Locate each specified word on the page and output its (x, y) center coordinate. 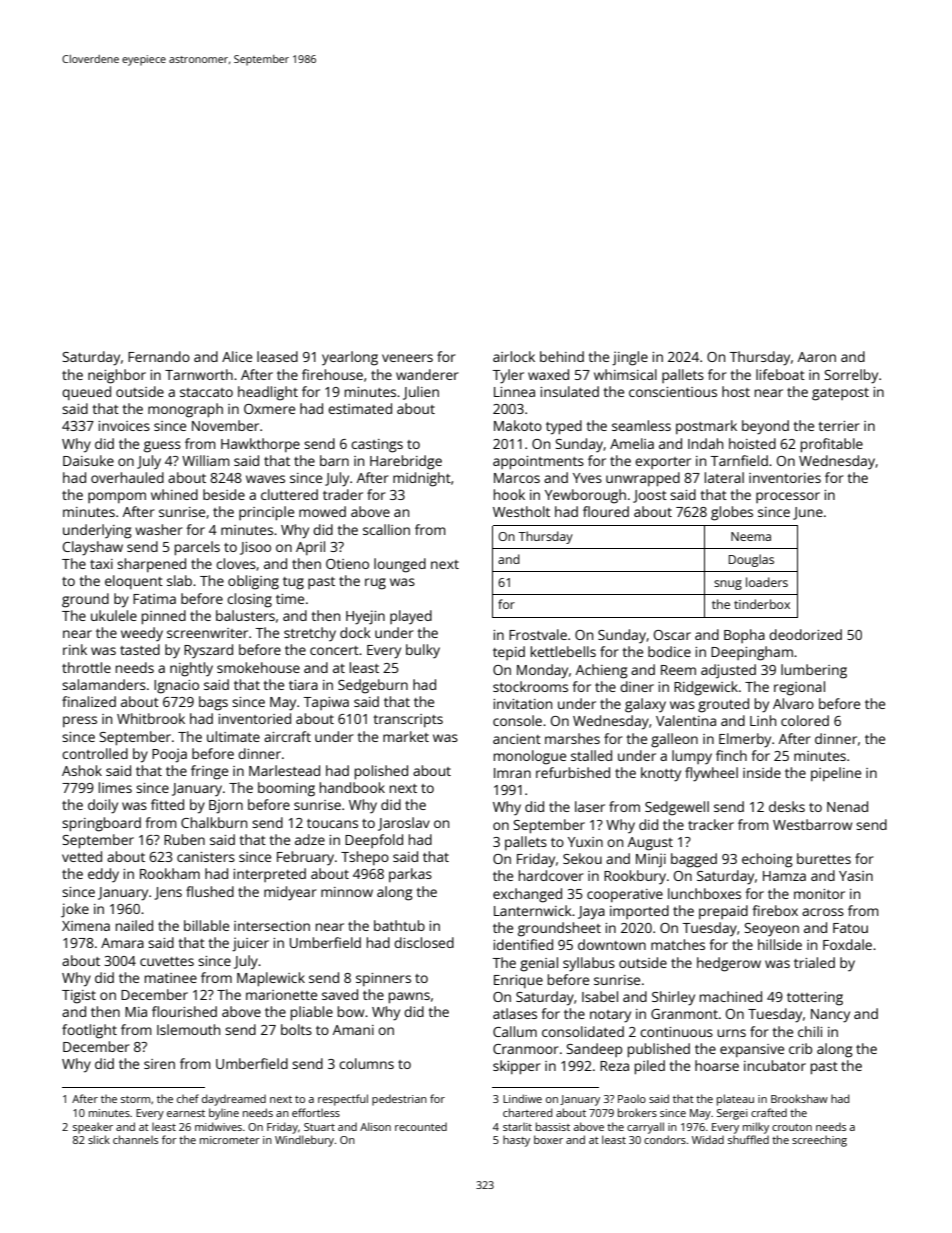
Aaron (817, 357)
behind (562, 356)
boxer (548, 1139)
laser (590, 806)
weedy (142, 634)
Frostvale (538, 634)
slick (99, 1139)
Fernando (159, 356)
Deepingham (752, 653)
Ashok (82, 770)
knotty (661, 774)
